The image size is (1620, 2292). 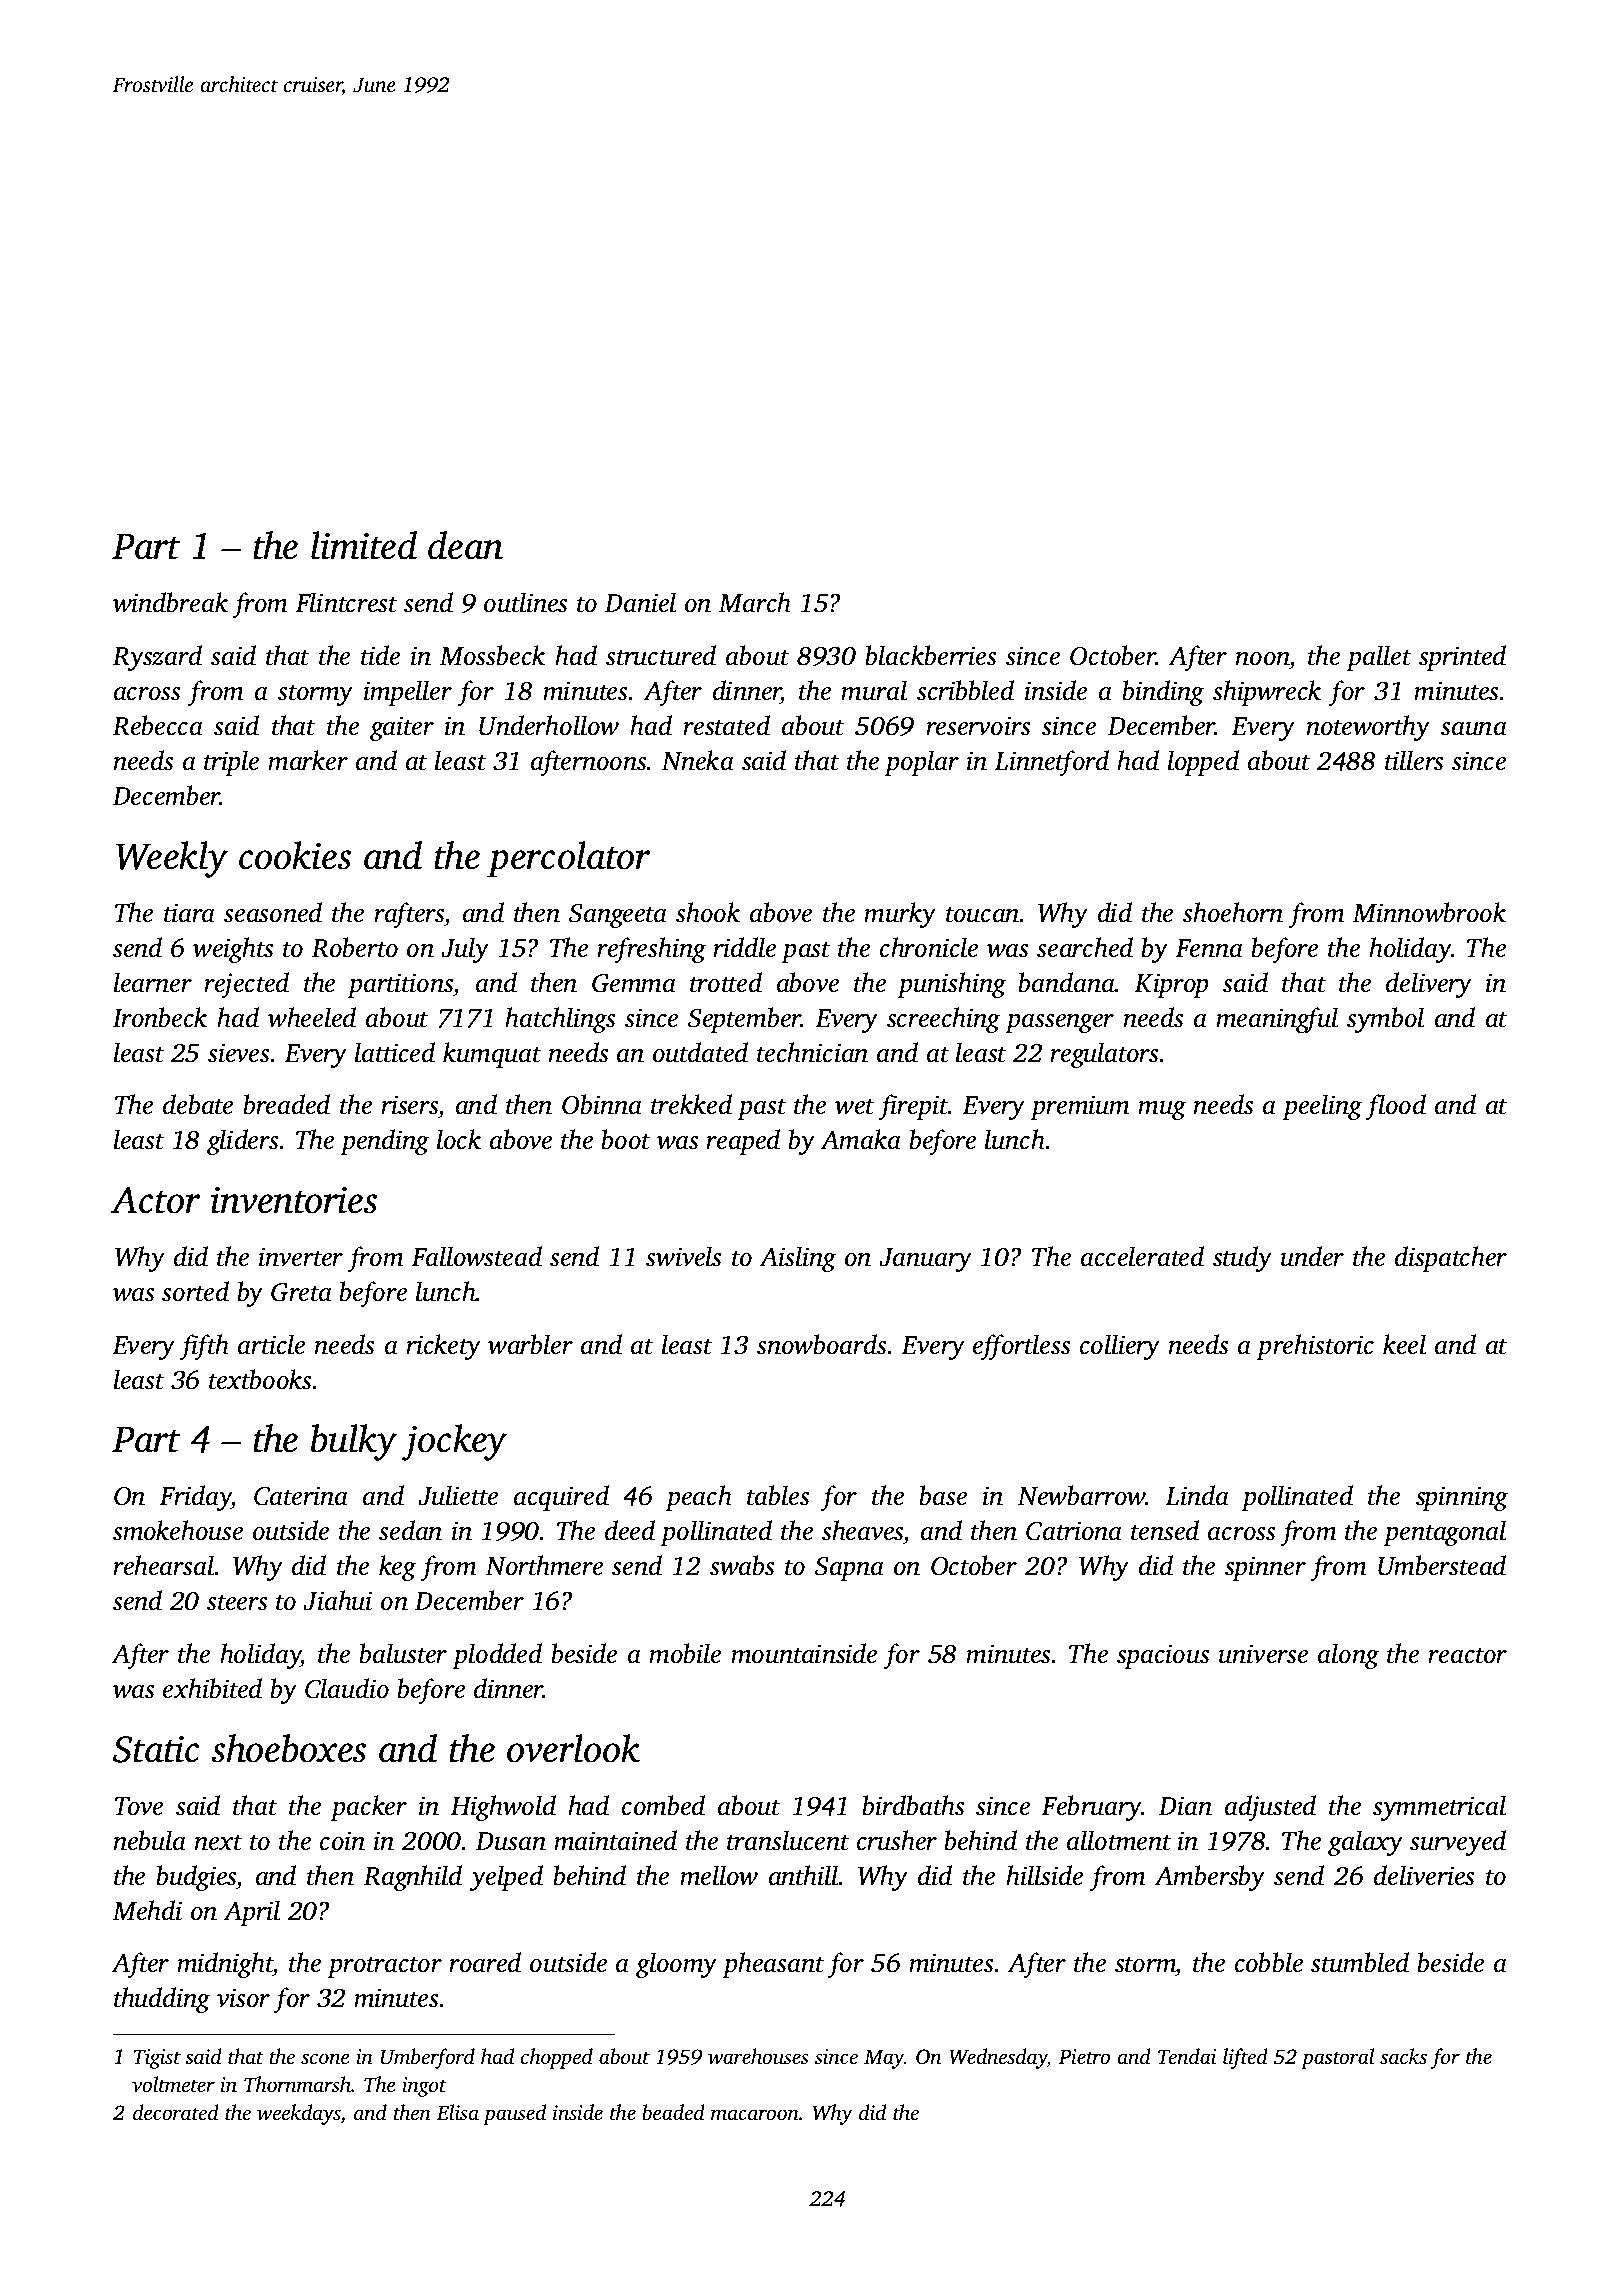 What do you see at coordinates (1429, 912) in the image?
I see `Minnowbrook` at bounding box center [1429, 912].
